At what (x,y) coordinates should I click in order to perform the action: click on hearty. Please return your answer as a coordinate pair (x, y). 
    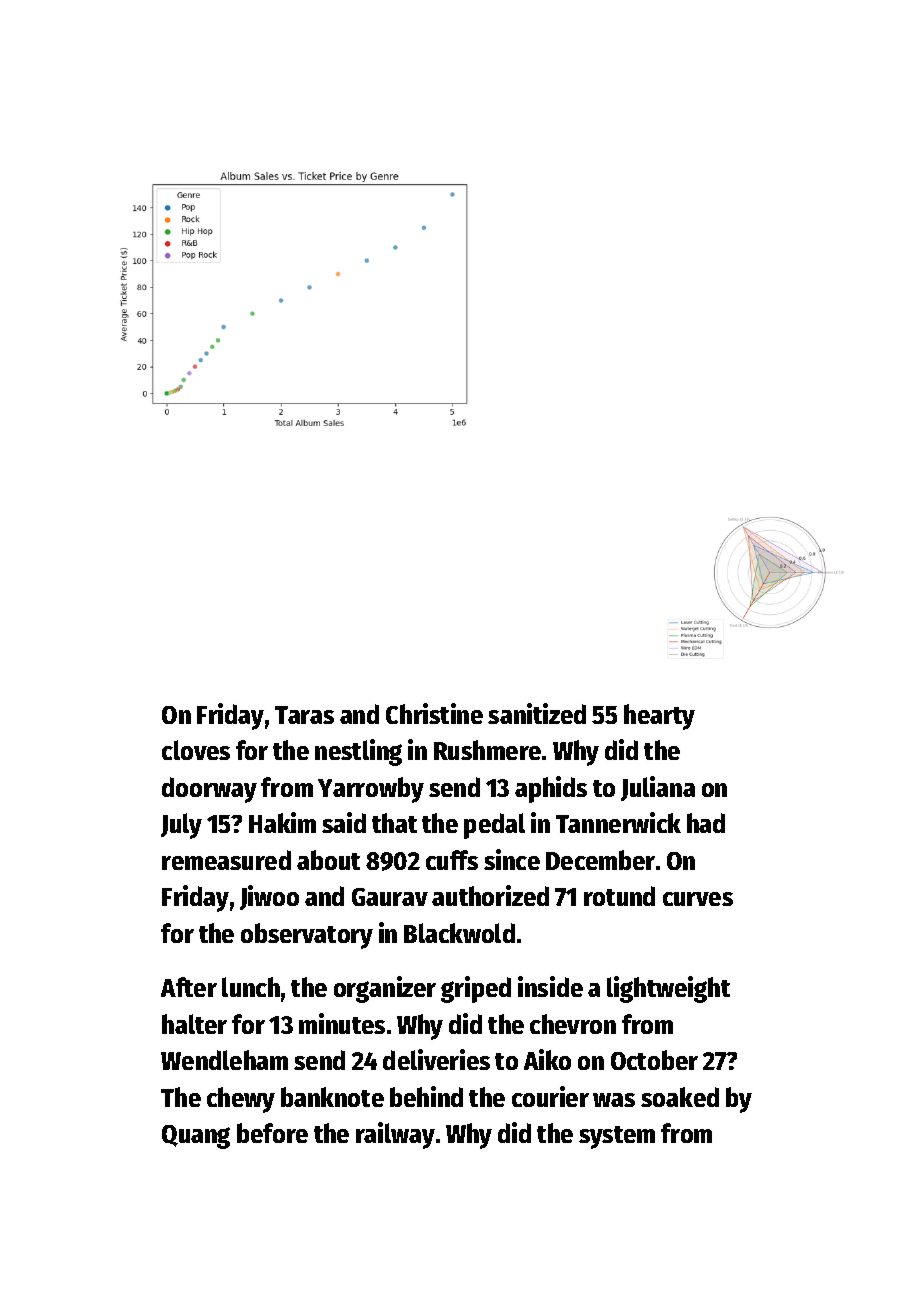
    Looking at the image, I should click on (659, 717).
